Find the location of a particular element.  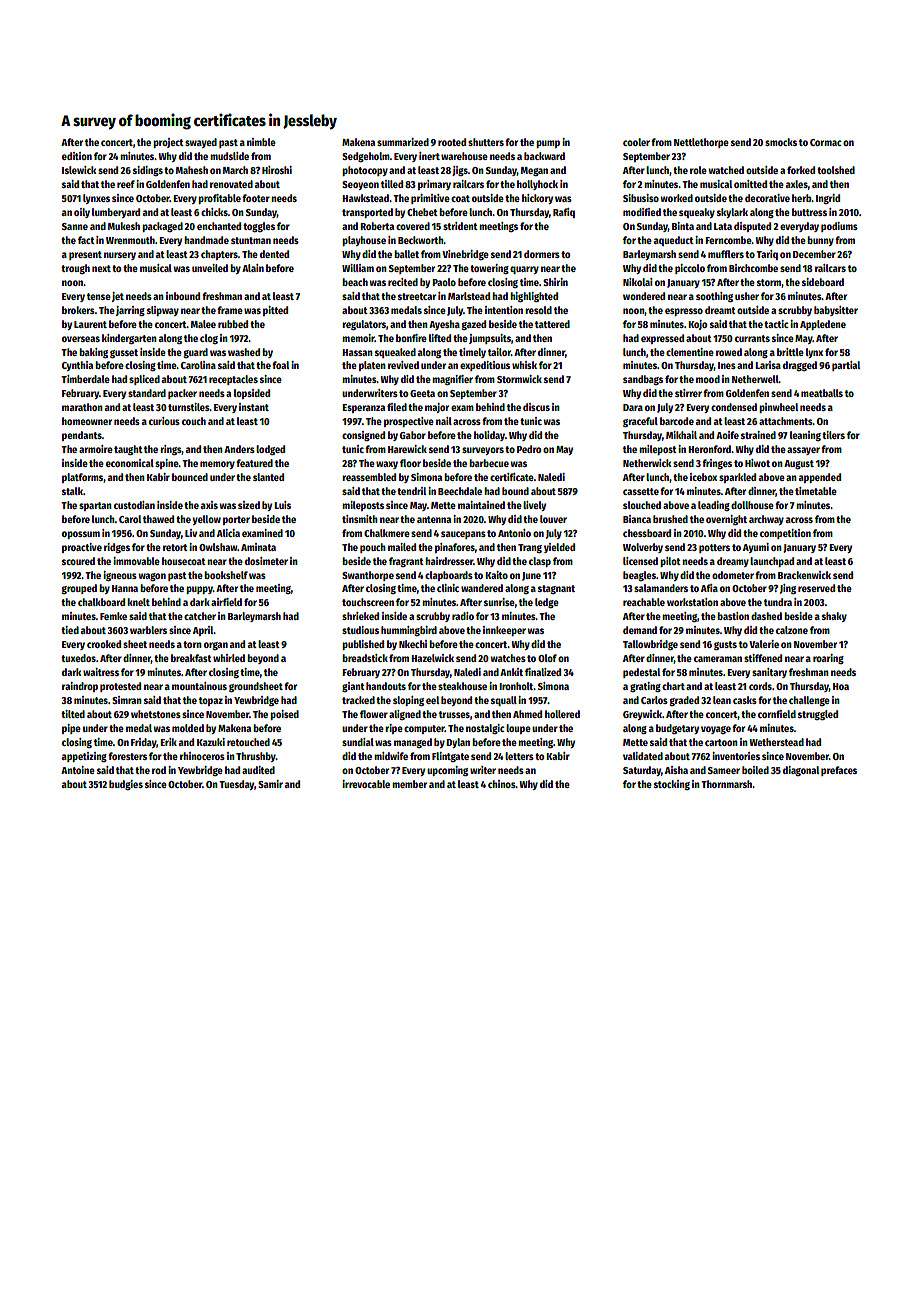

clinic is located at coordinates (448, 588).
